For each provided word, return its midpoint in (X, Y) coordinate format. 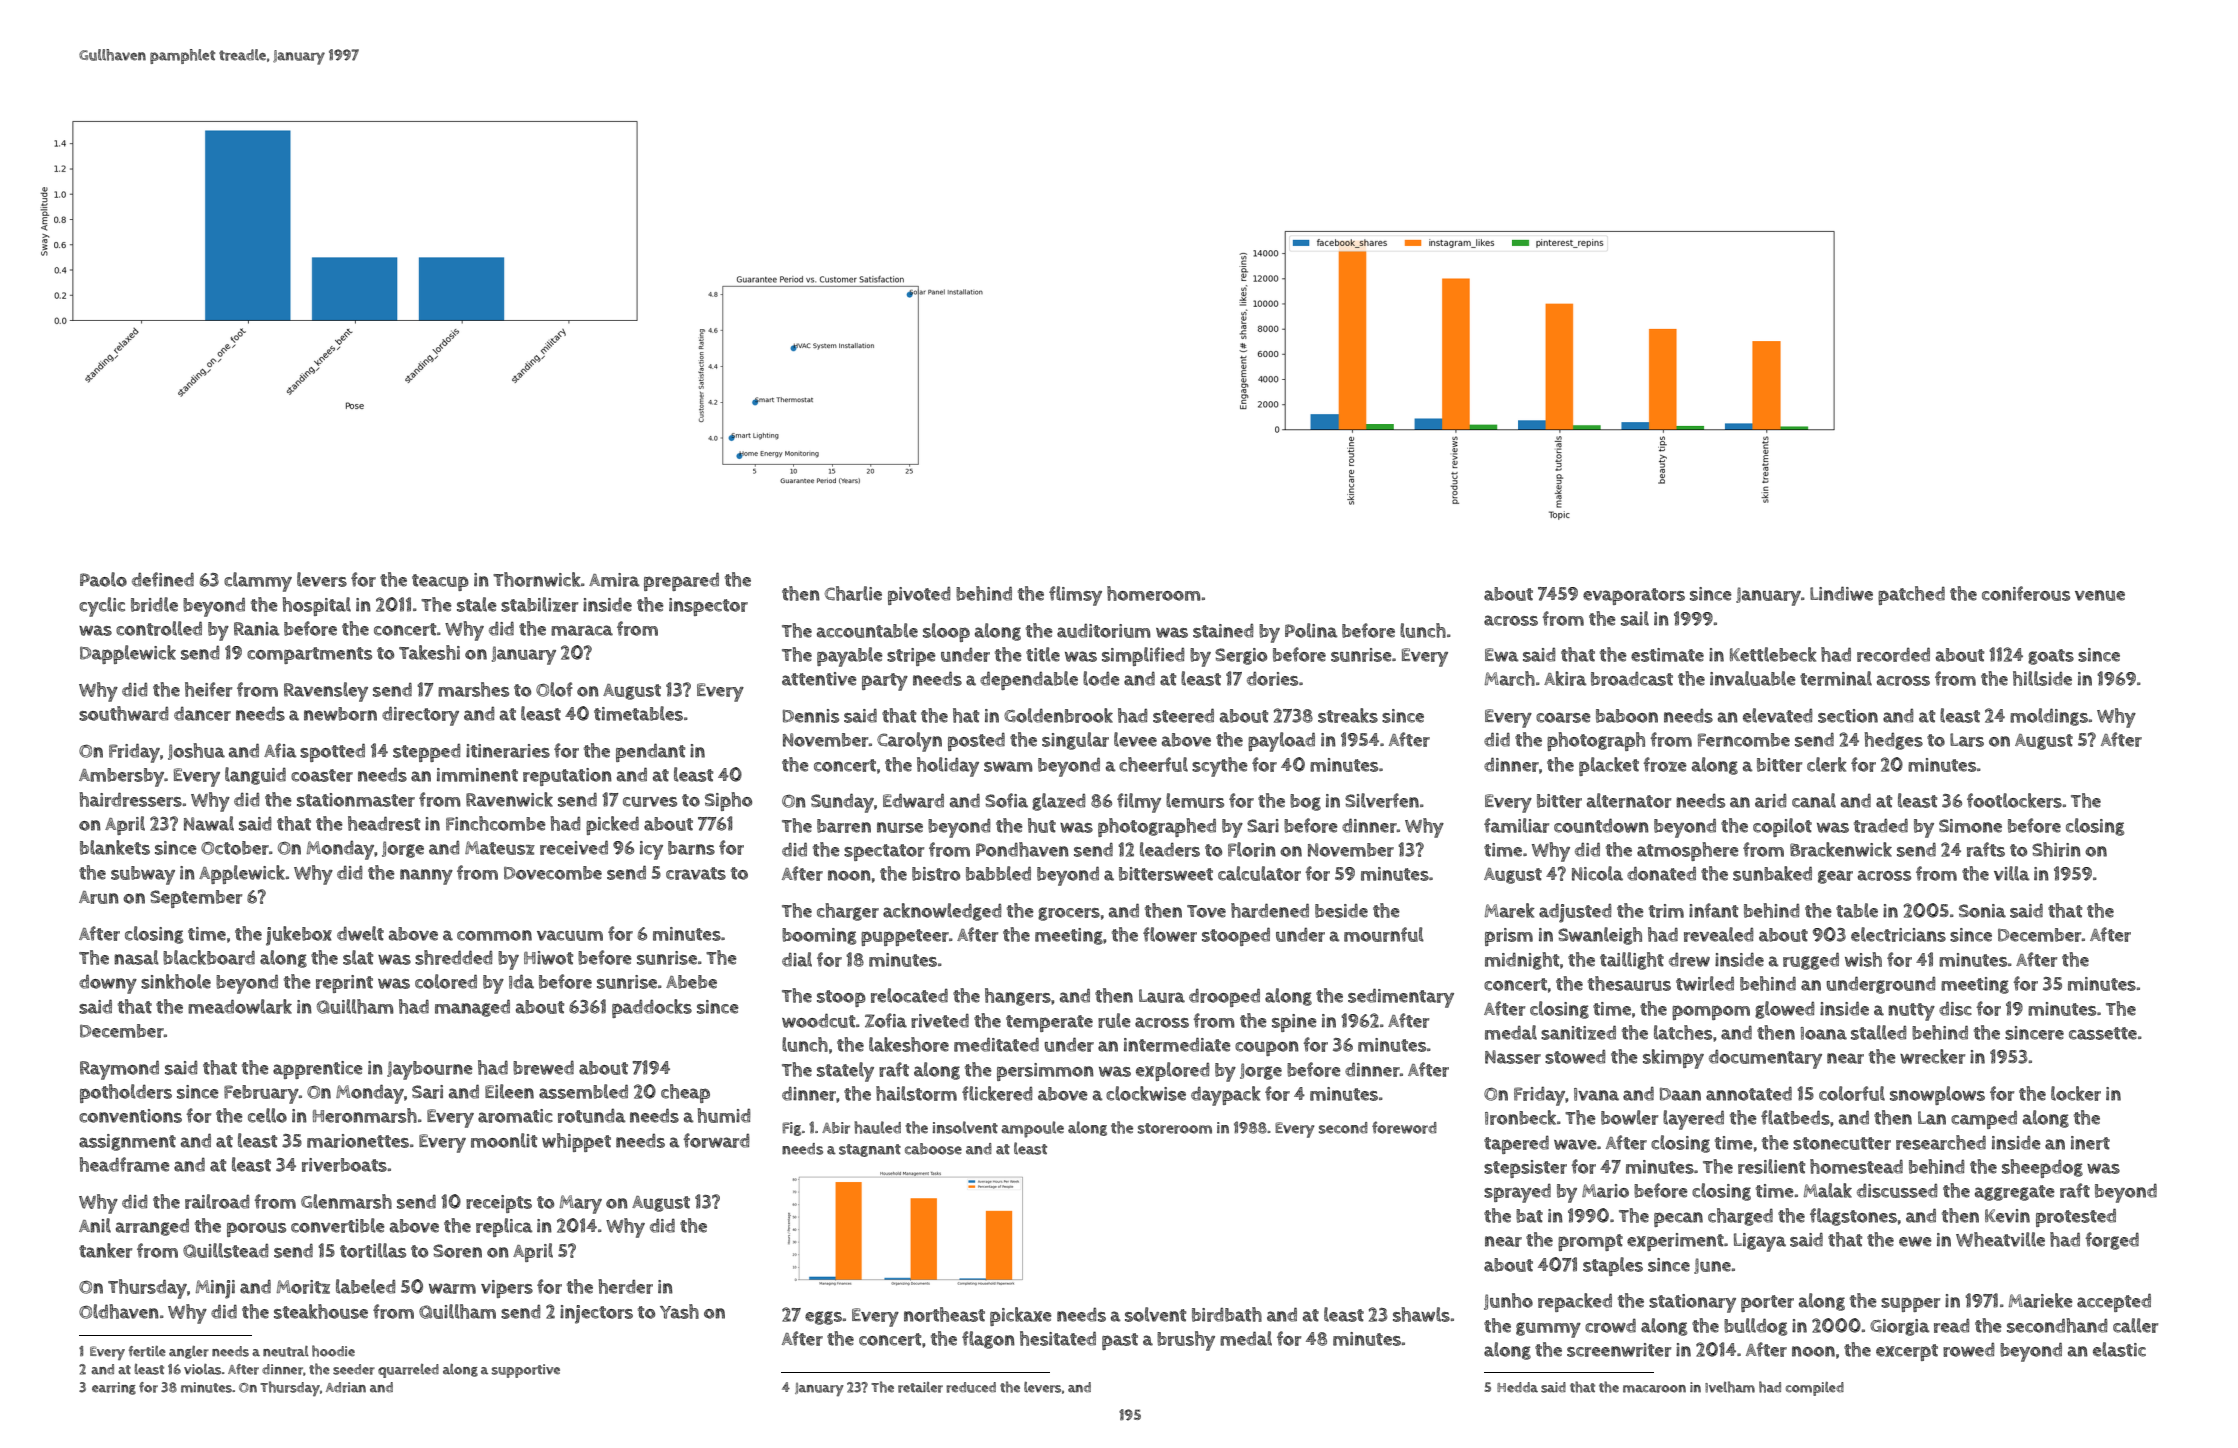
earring (114, 1388)
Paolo (103, 579)
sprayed (1517, 1193)
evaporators (1634, 596)
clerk (1827, 764)
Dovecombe (553, 873)
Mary (581, 1204)
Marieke (2041, 1300)
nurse (900, 827)
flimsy (1075, 596)
